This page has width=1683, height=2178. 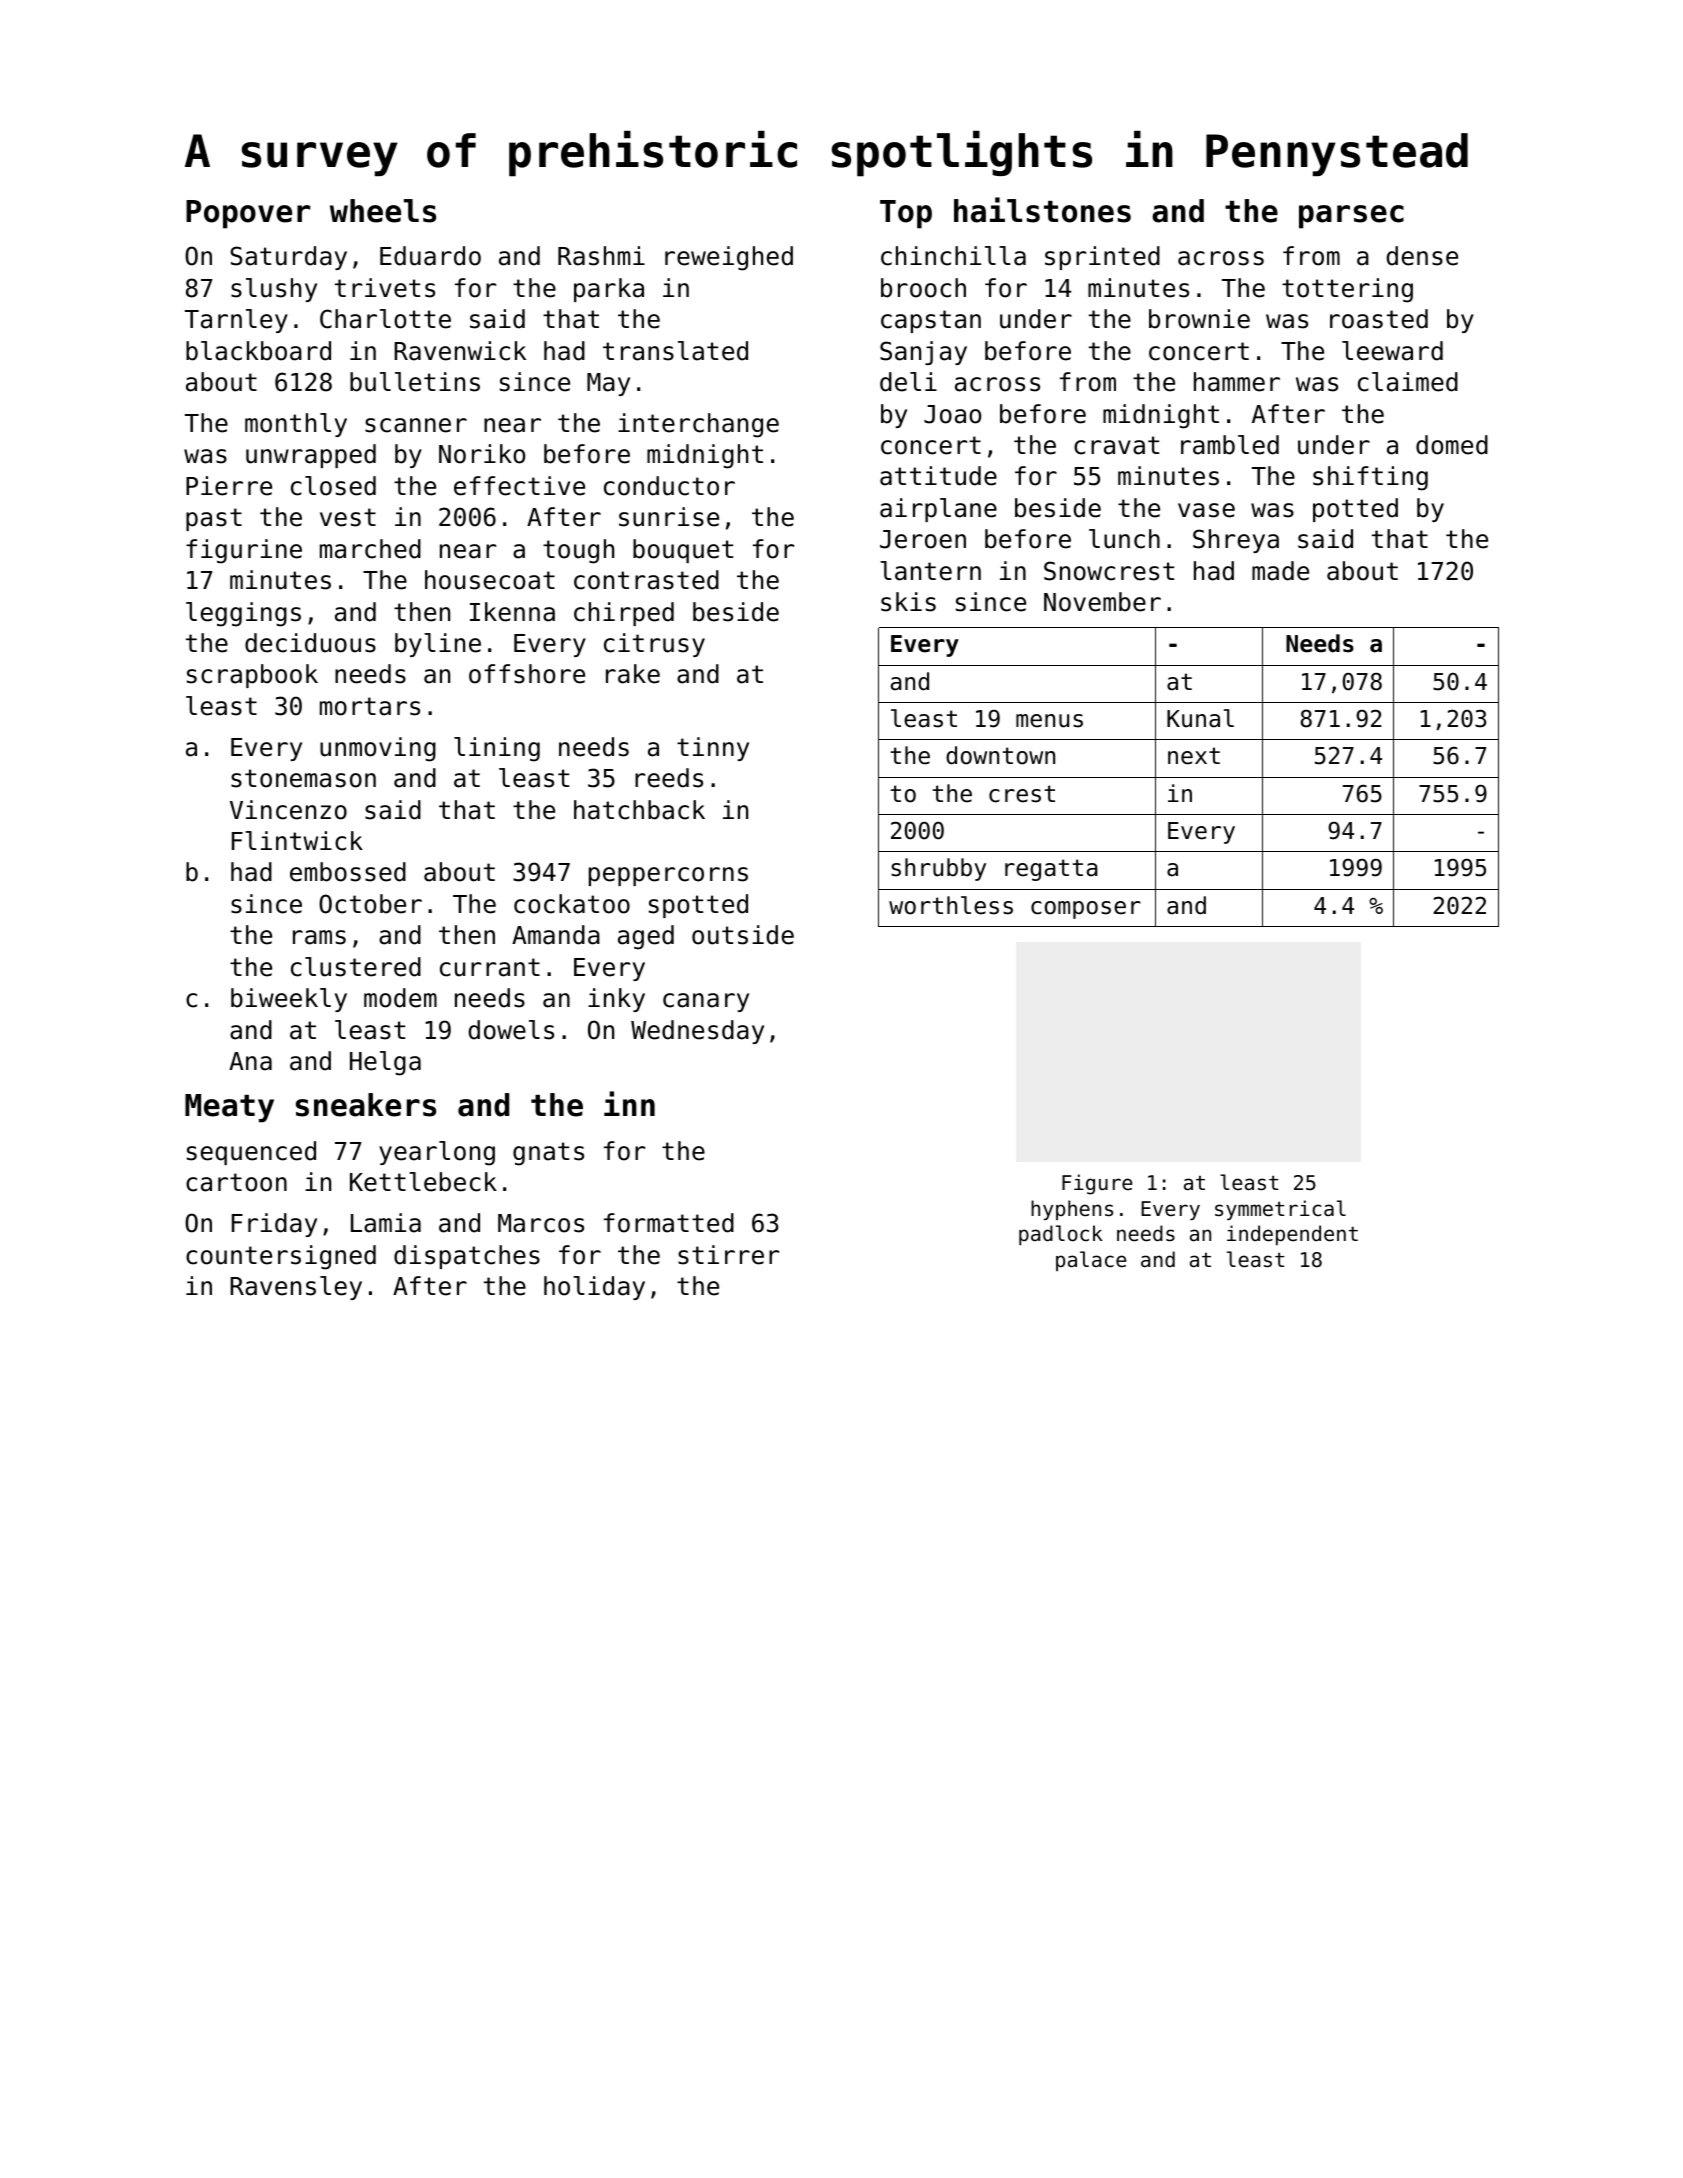 What do you see at coordinates (1061, 1235) in the page?
I see `padlock` at bounding box center [1061, 1235].
